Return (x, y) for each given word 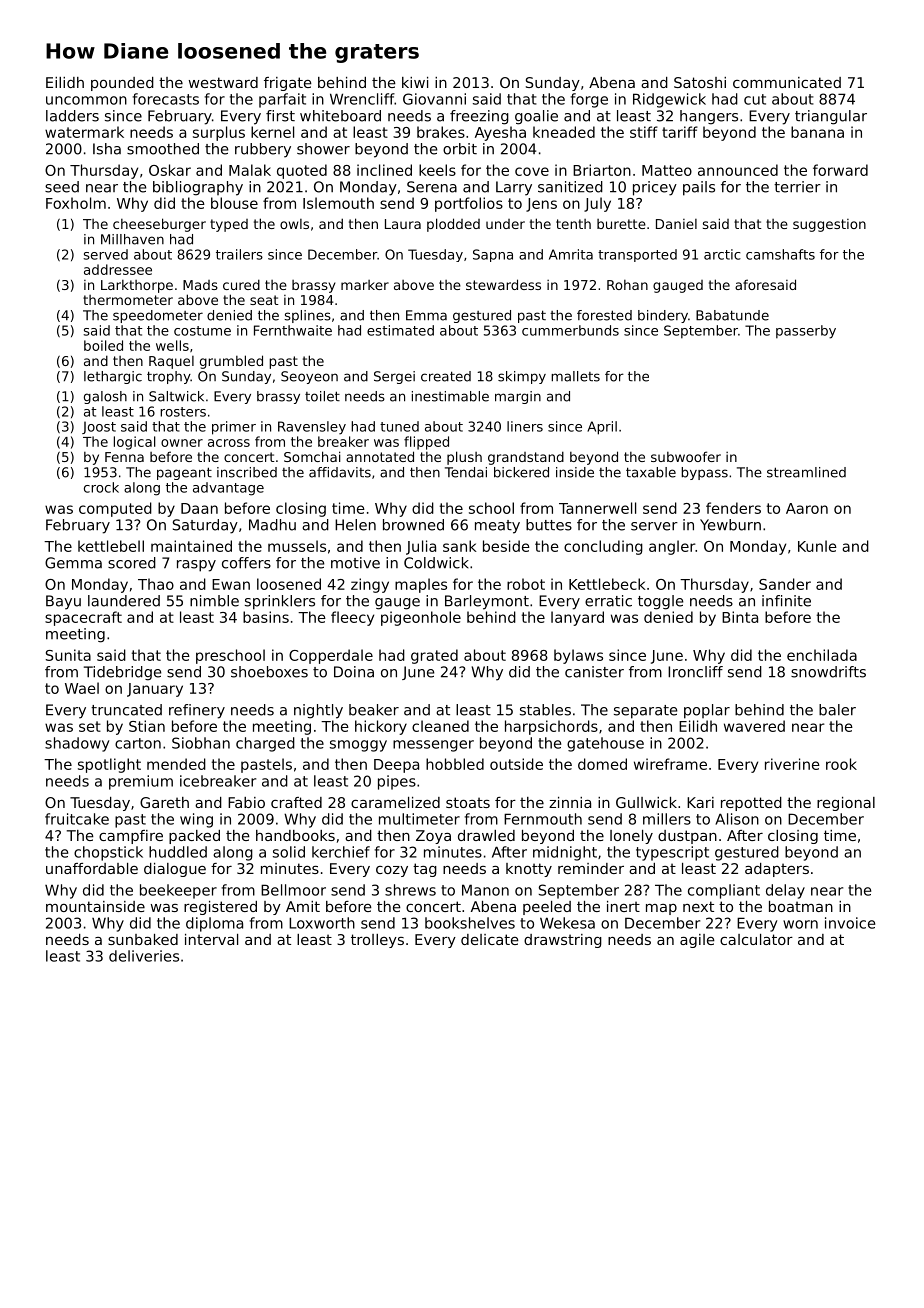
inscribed (247, 472)
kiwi (415, 82)
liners (525, 426)
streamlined (806, 472)
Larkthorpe (137, 286)
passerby (806, 332)
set (90, 726)
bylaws (578, 656)
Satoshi (700, 82)
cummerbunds (570, 330)
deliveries (144, 956)
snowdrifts (828, 672)
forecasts (166, 99)
